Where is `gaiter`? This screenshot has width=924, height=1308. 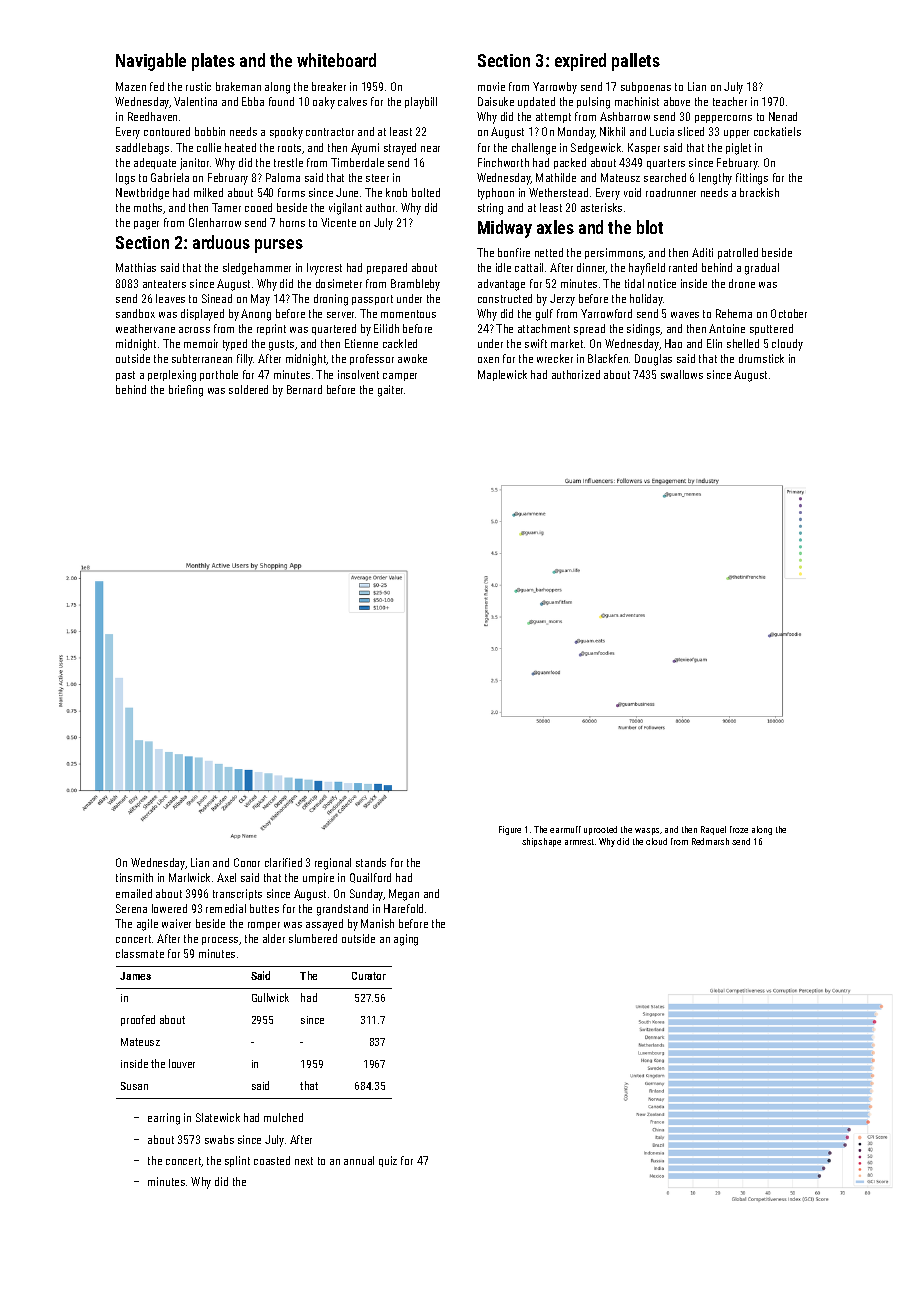 gaiter is located at coordinates (390, 391).
